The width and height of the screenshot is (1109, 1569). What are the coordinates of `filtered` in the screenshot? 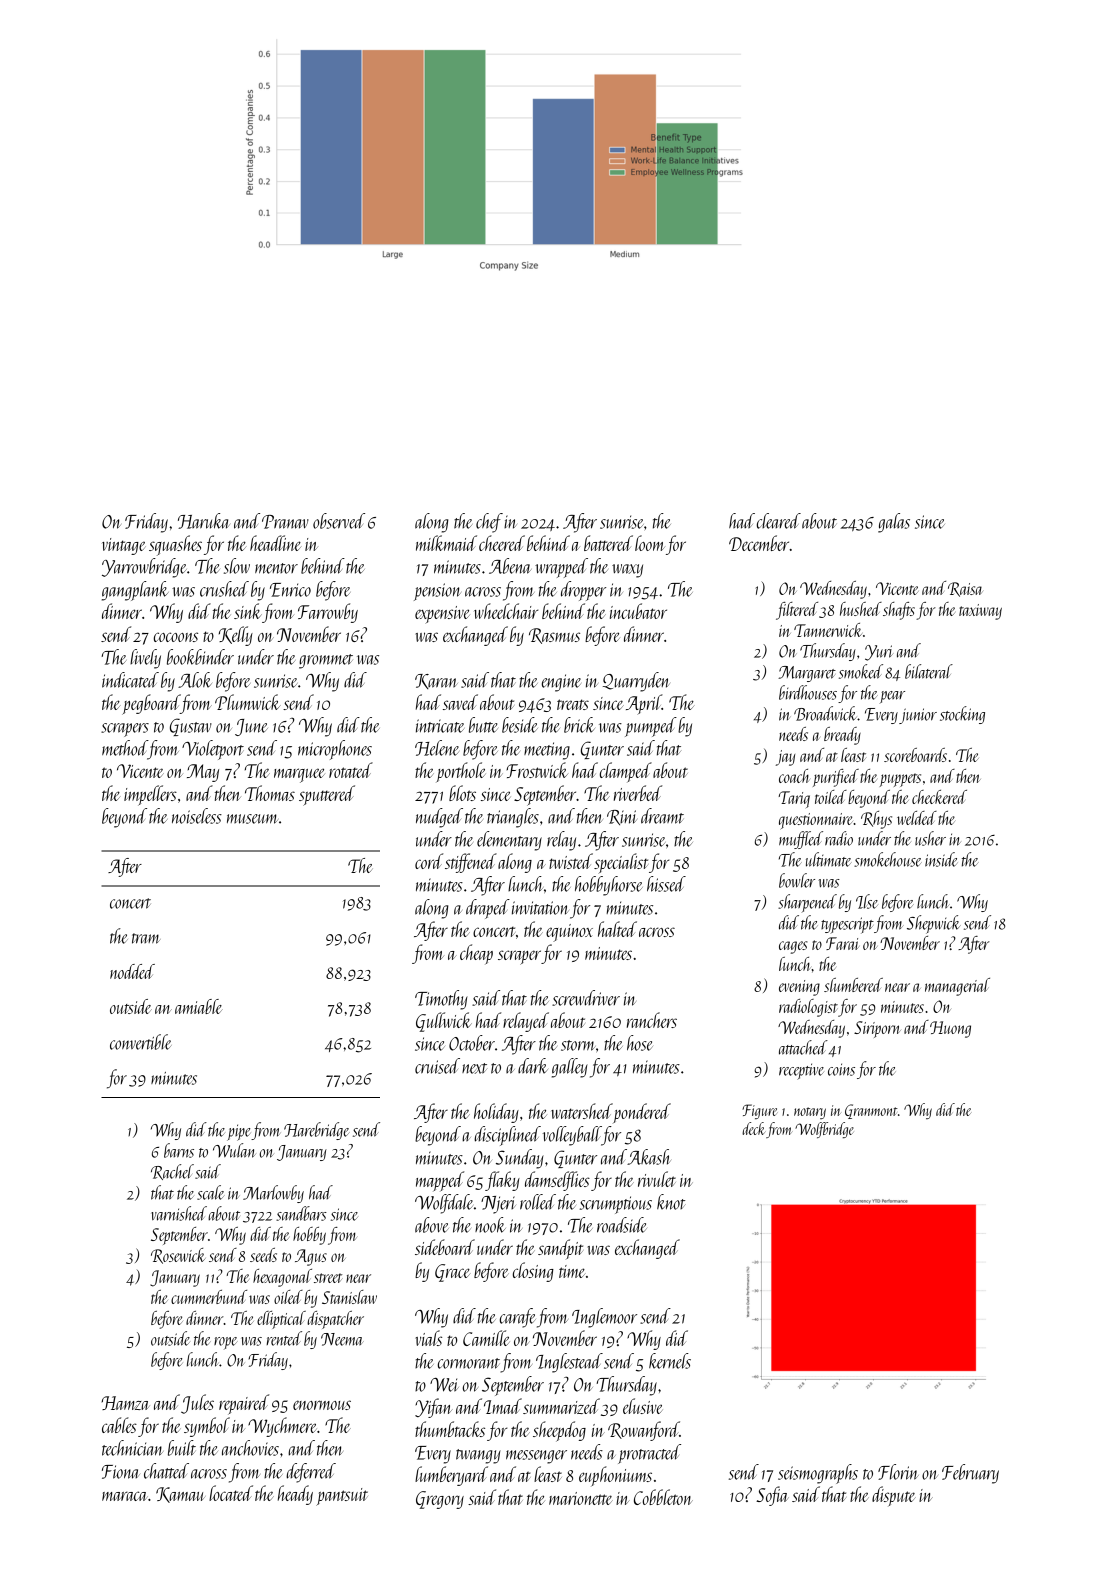 It's located at (797, 611).
